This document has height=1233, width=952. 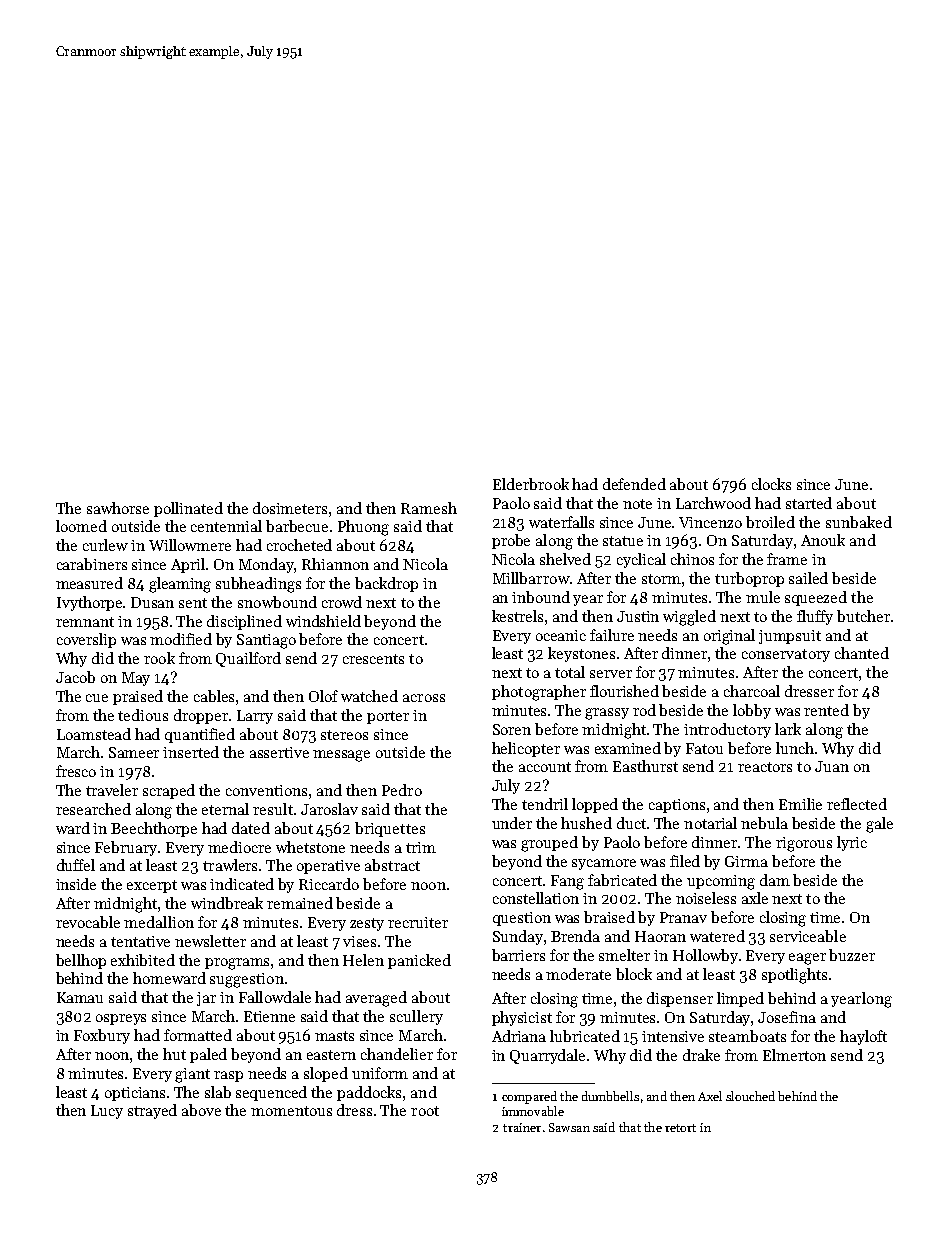 What do you see at coordinates (291, 1111) in the document?
I see `momentous` at bounding box center [291, 1111].
